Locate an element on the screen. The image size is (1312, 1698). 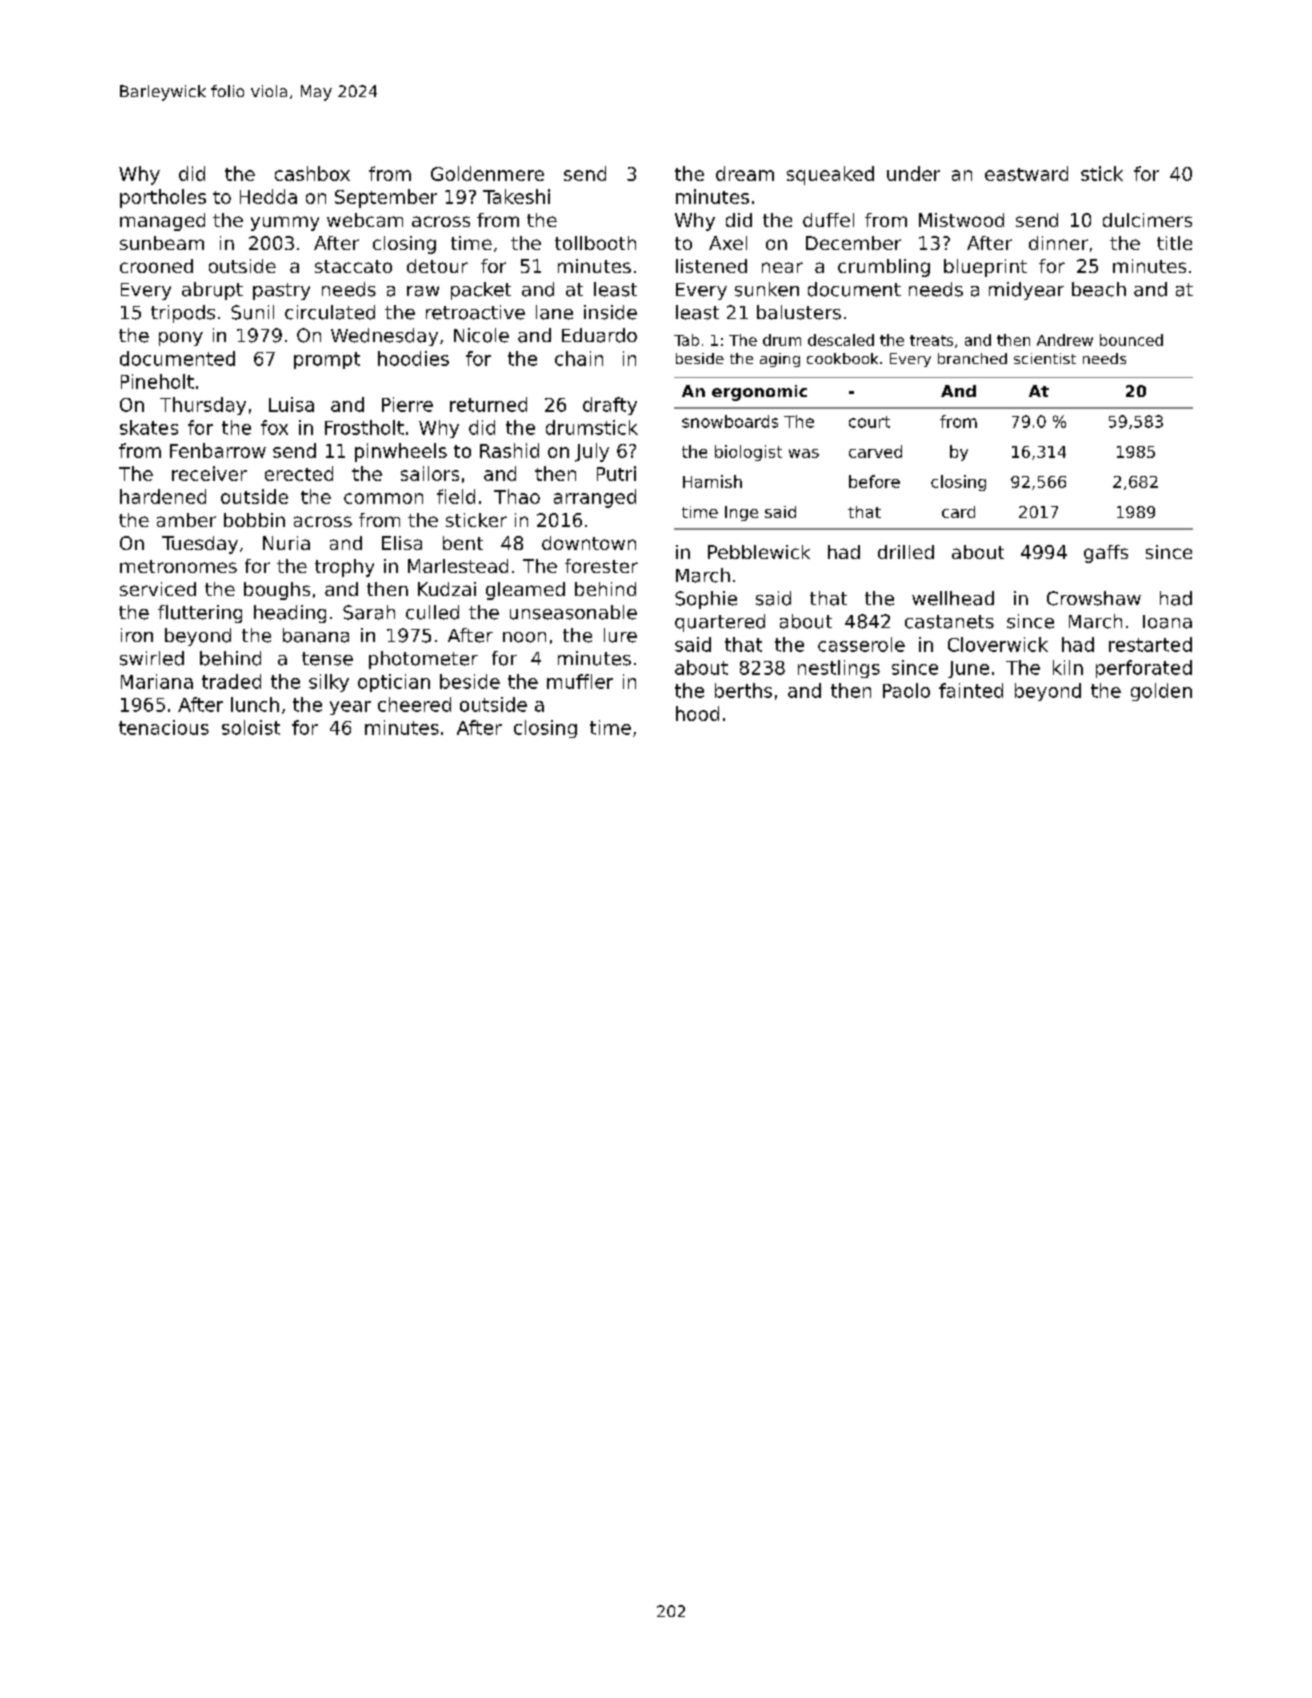
Cloverwick is located at coordinates (998, 644).
